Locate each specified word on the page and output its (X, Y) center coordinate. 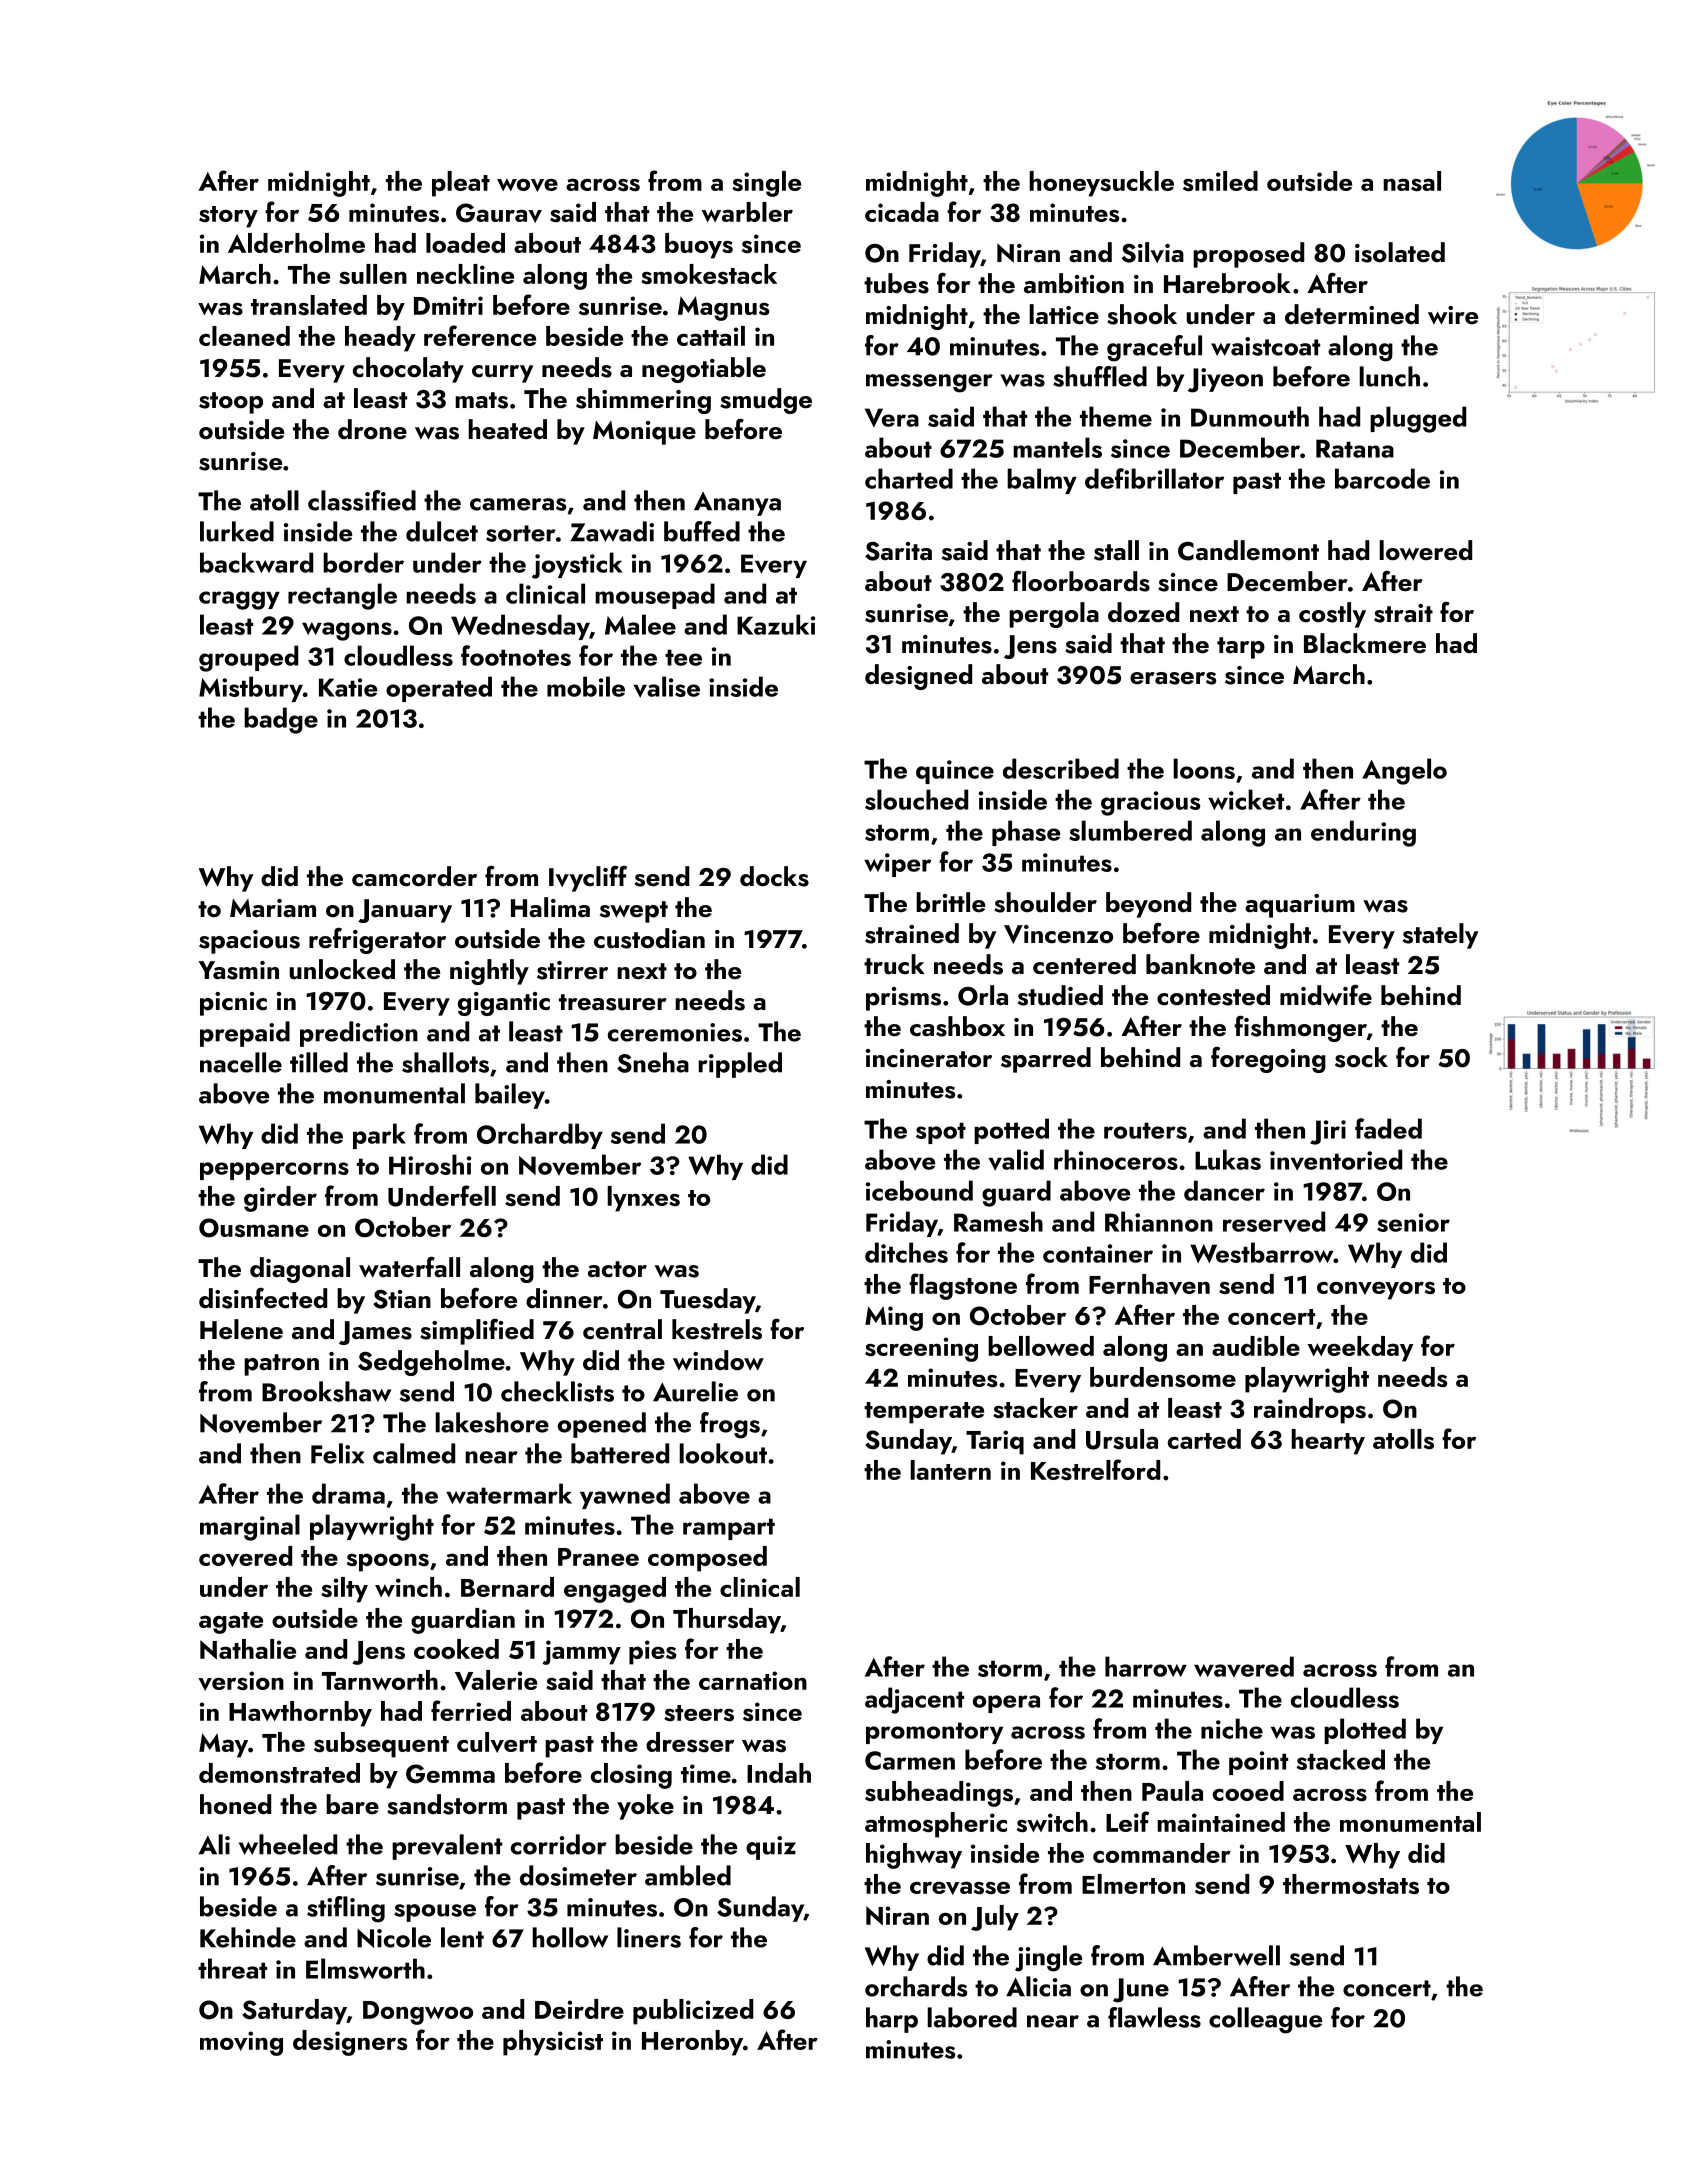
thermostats (1351, 1884)
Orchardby (540, 1136)
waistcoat (1265, 346)
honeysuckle (1101, 184)
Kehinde (248, 1937)
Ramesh (998, 1221)
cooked (456, 1649)
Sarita (898, 551)
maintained (1221, 1822)
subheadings (939, 1794)
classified (362, 500)
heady (380, 339)
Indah (779, 1773)
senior (1413, 1222)
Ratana (1355, 448)
